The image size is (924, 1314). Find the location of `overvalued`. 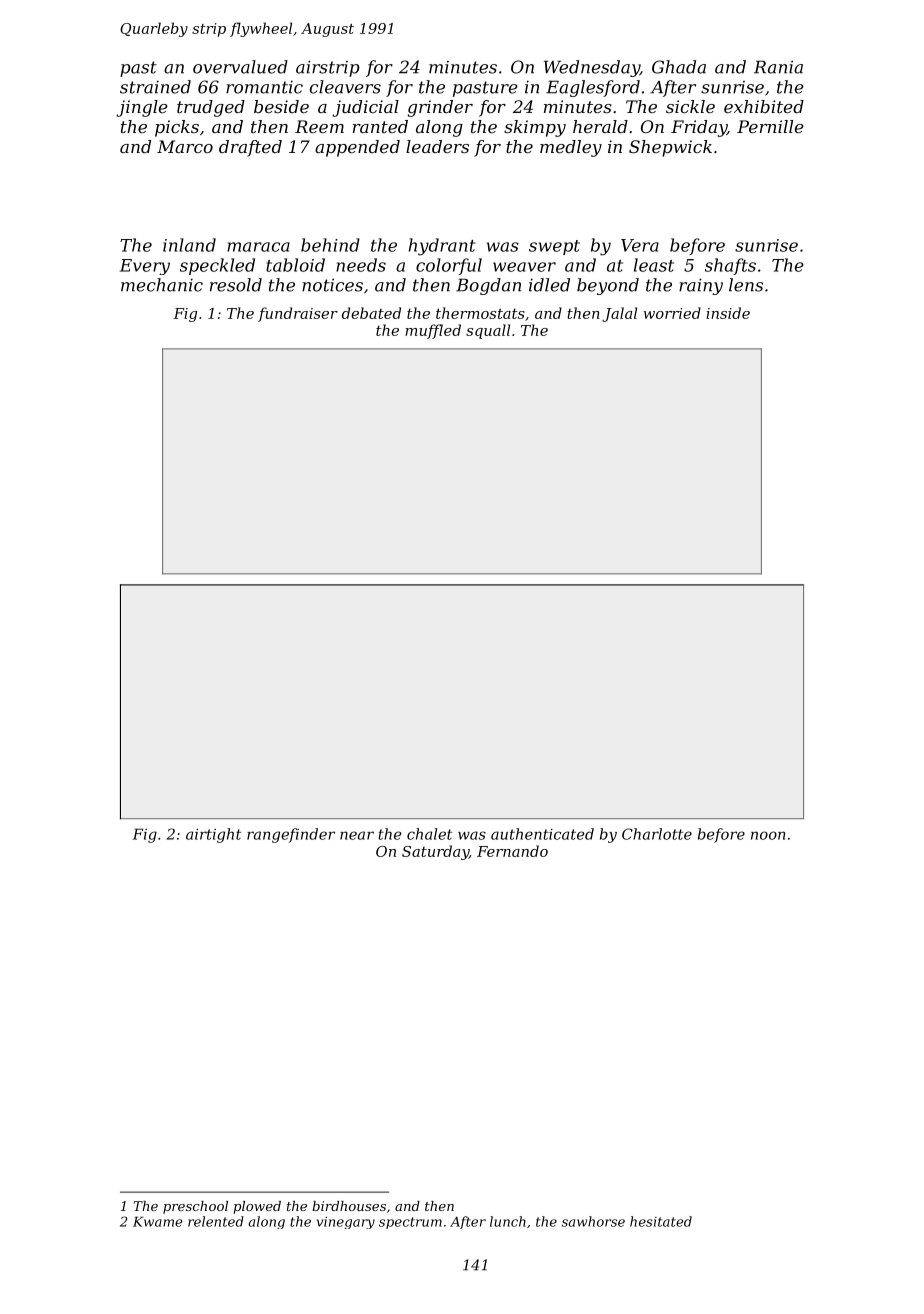

overvalued is located at coordinates (240, 67).
